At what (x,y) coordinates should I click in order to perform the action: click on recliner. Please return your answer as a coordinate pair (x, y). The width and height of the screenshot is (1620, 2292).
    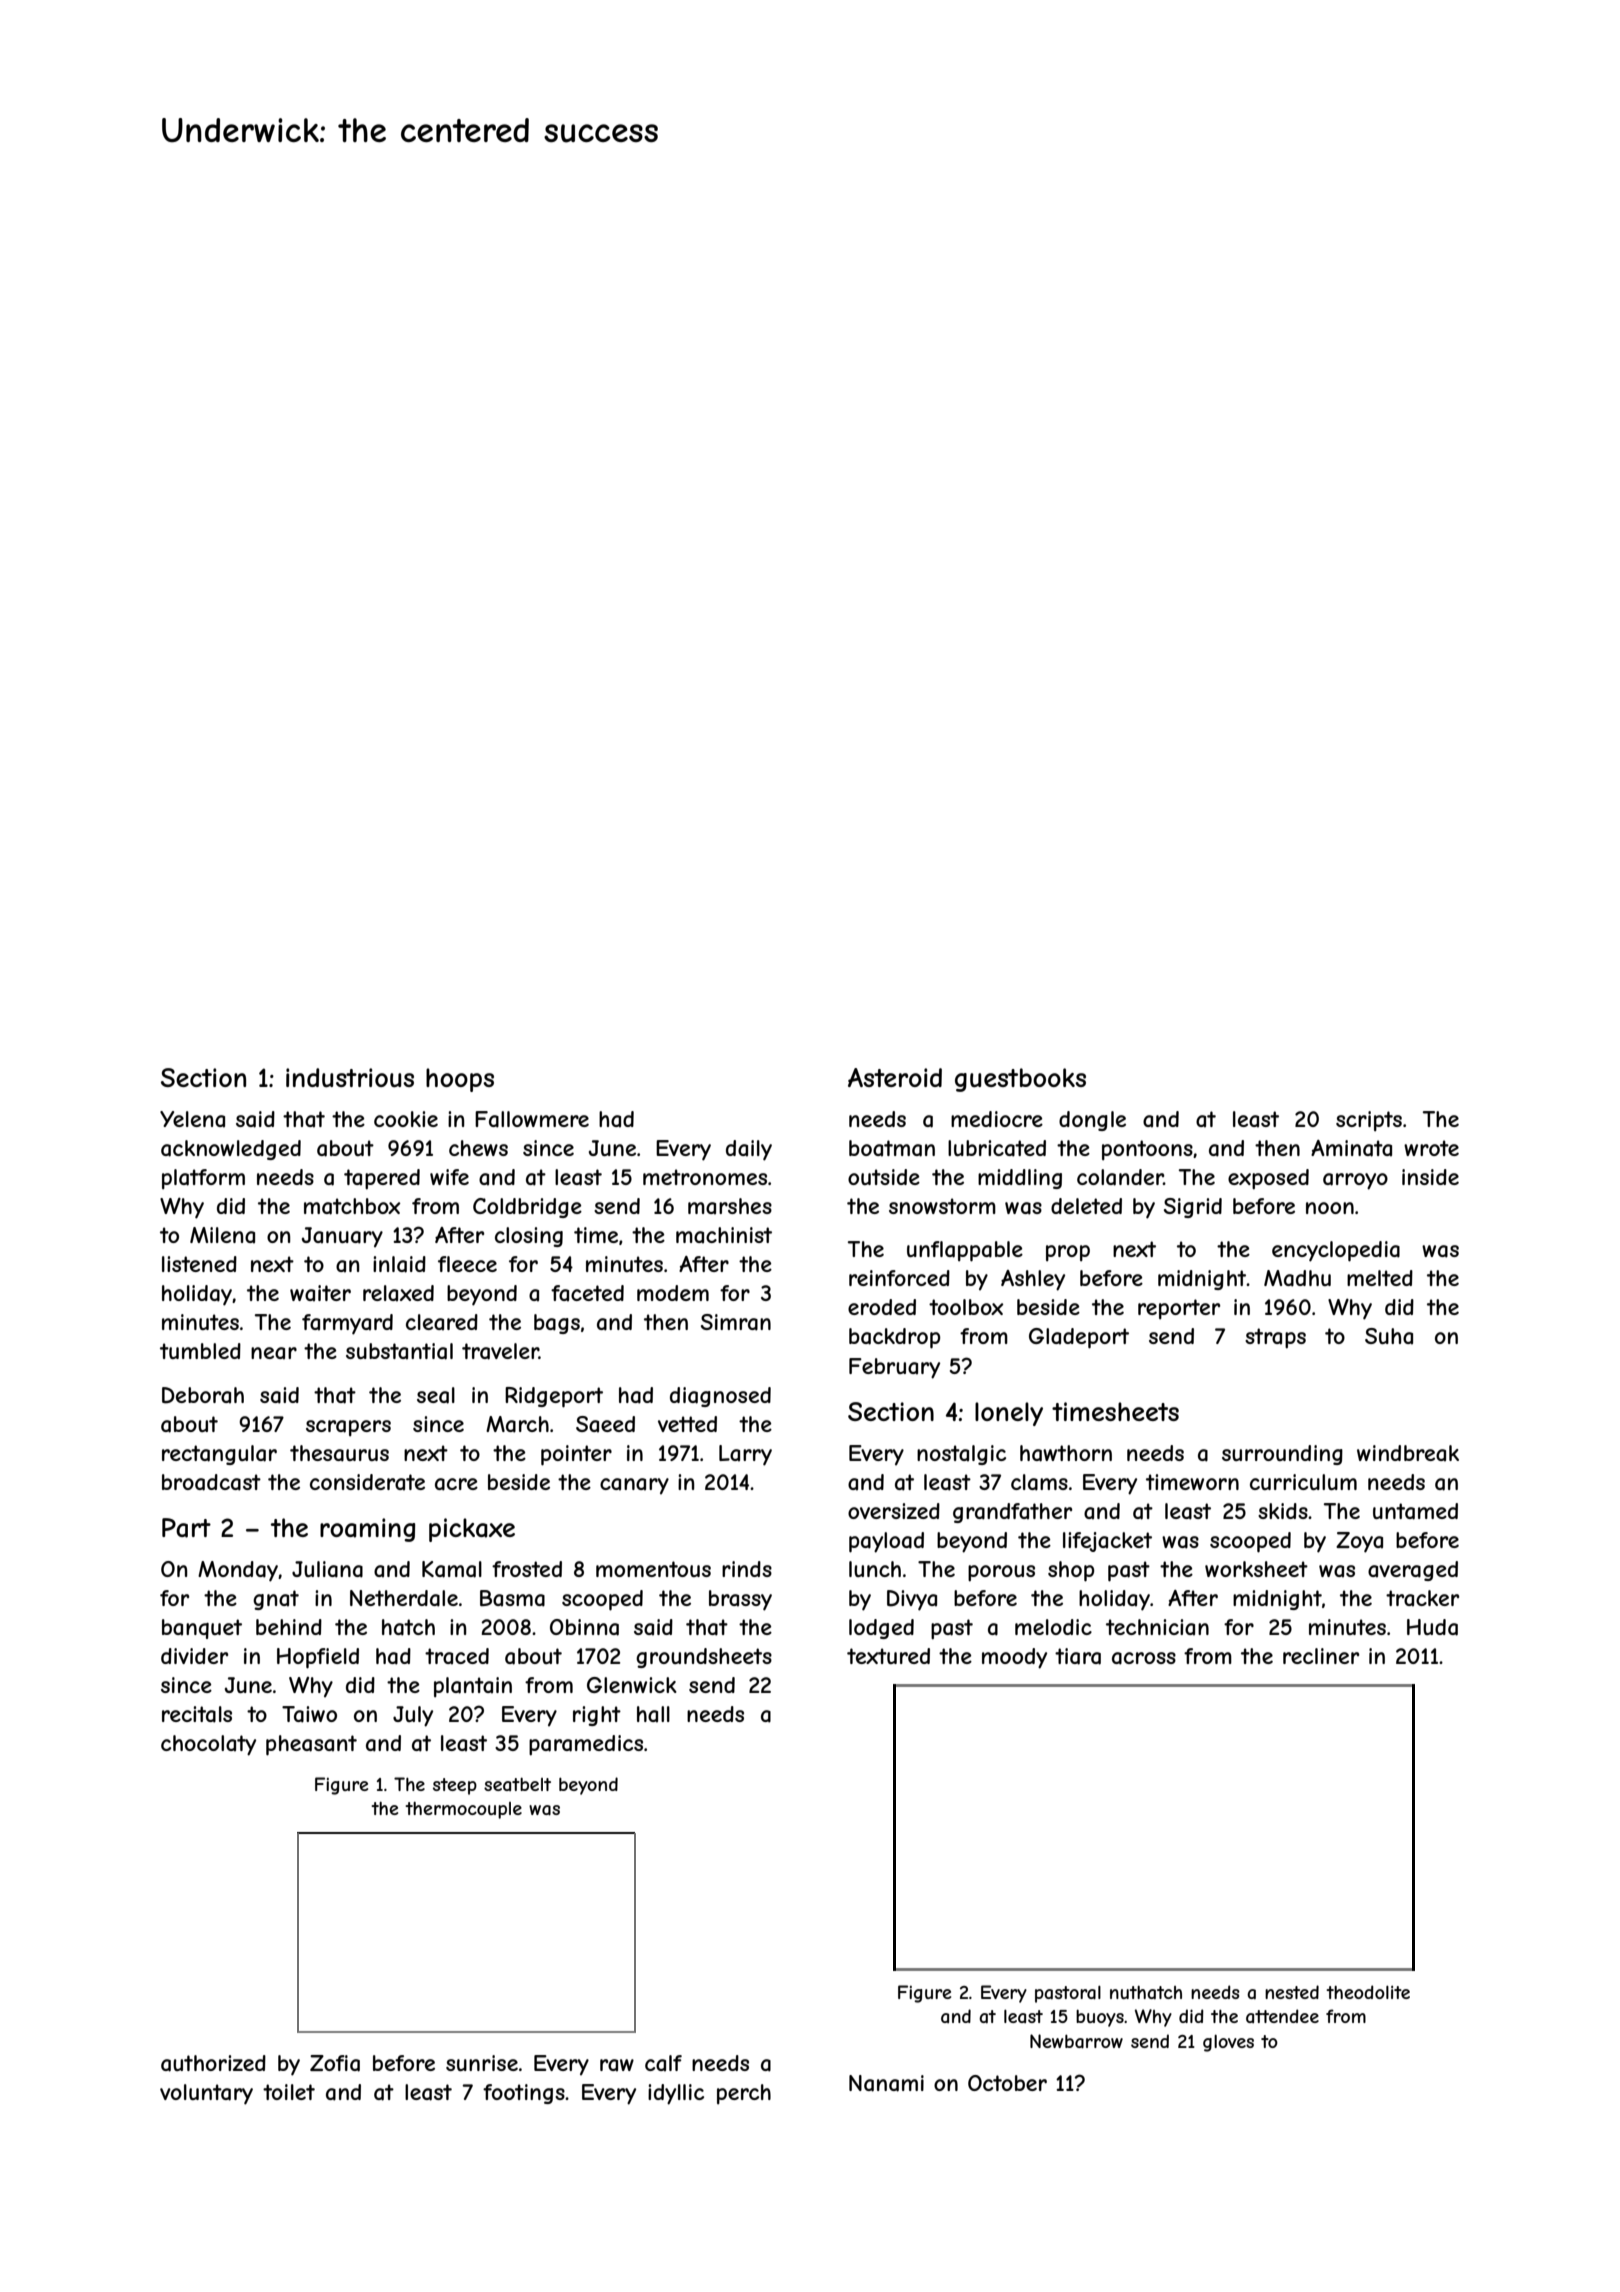
    Looking at the image, I should click on (1321, 1656).
